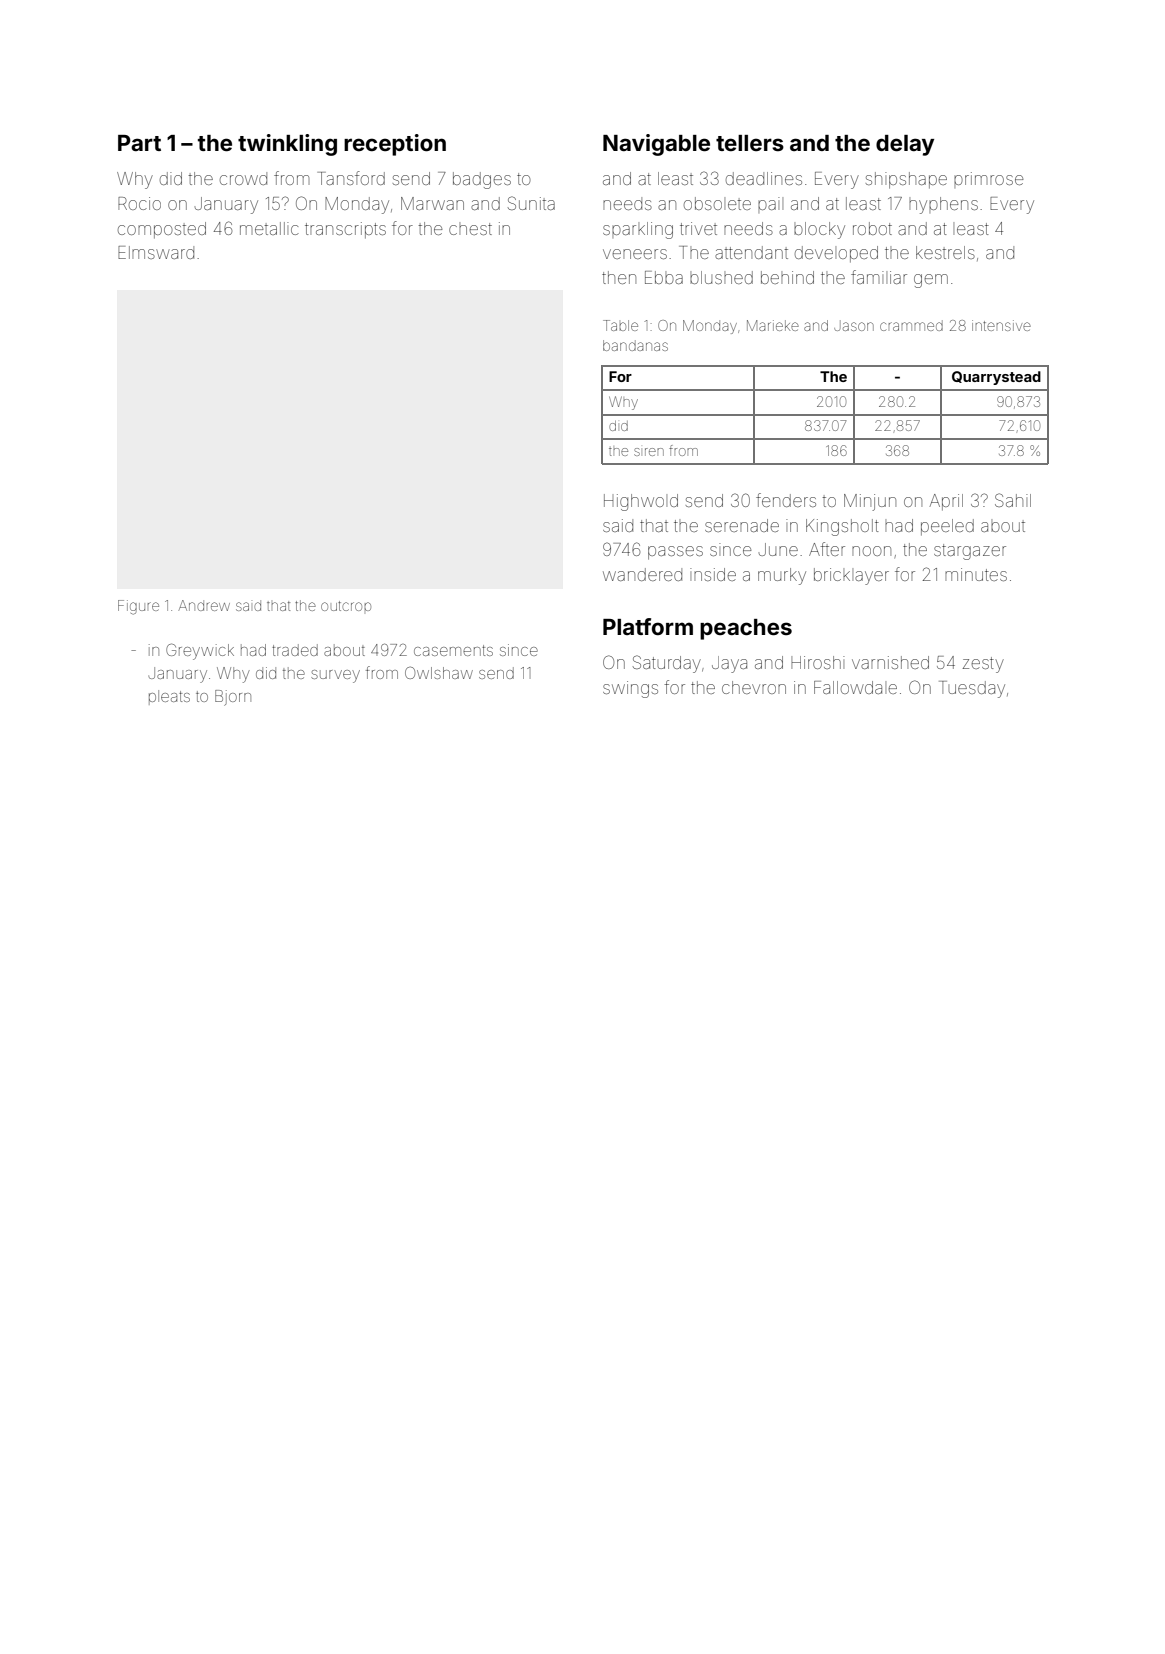 The image size is (1165, 1654). Describe the element at coordinates (649, 452) in the page. I see `siren` at that location.
